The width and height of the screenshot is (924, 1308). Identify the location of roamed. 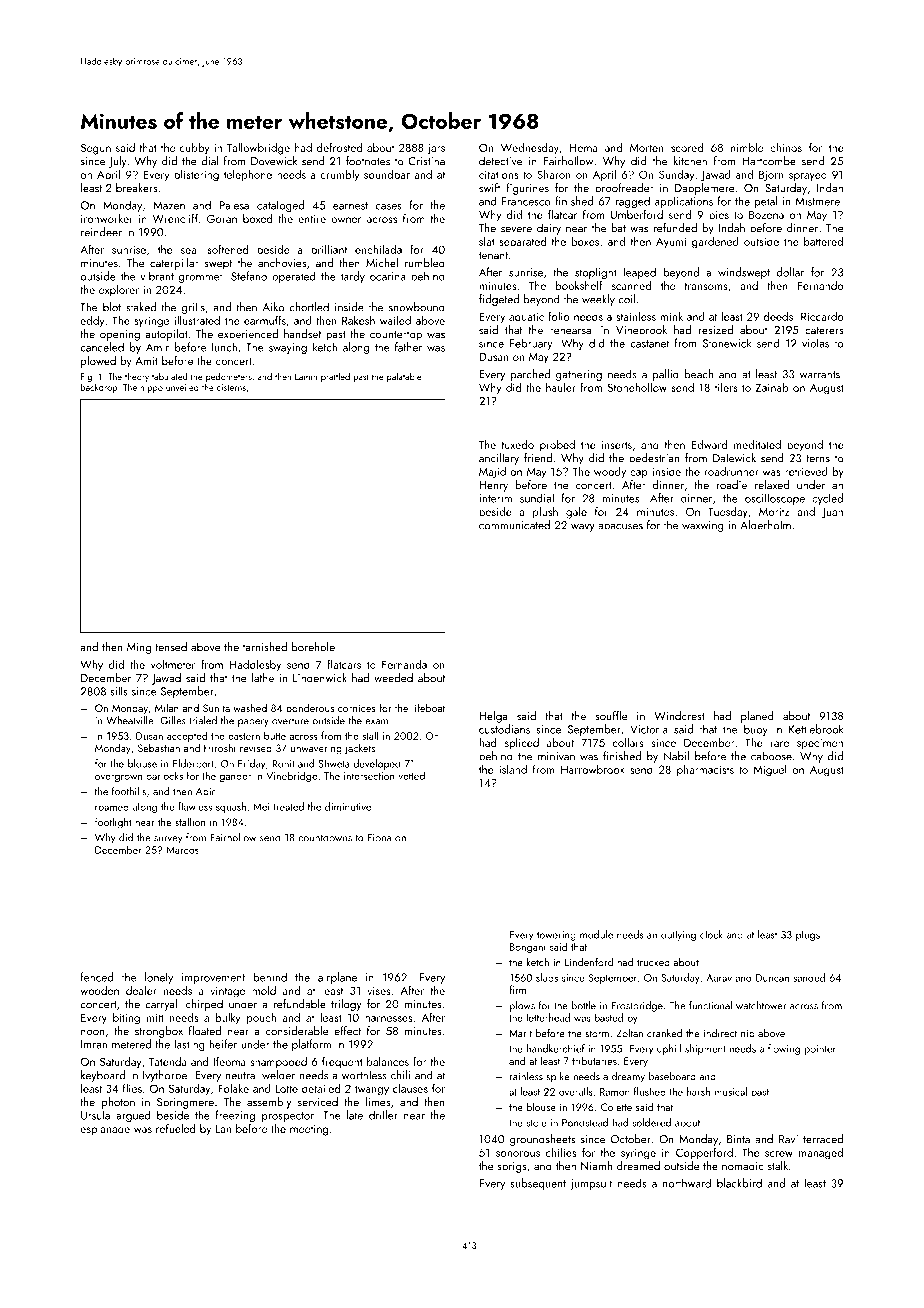
(112, 806).
